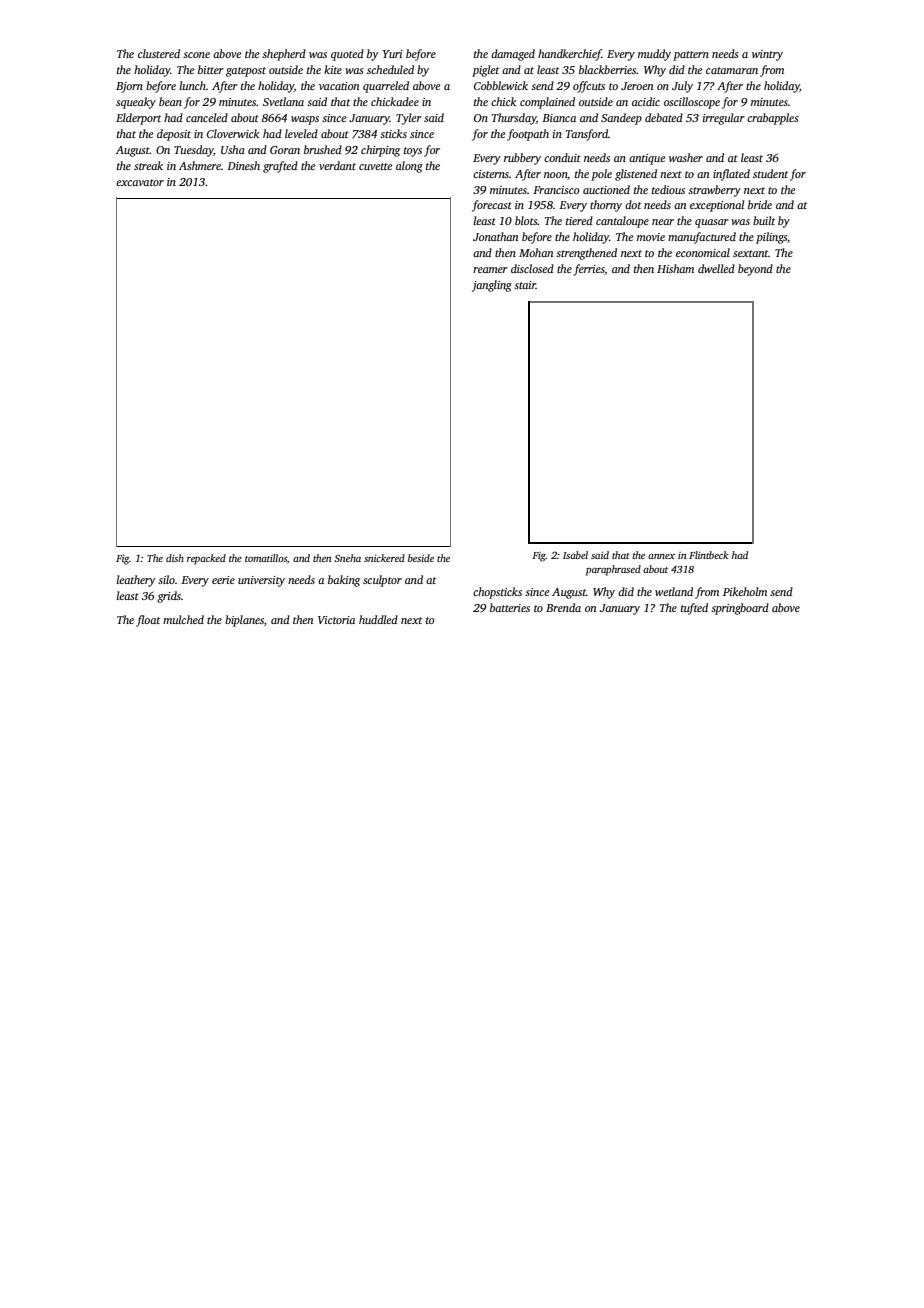 This page has width=924, height=1308. What do you see at coordinates (686, 157) in the page?
I see `washer` at bounding box center [686, 157].
